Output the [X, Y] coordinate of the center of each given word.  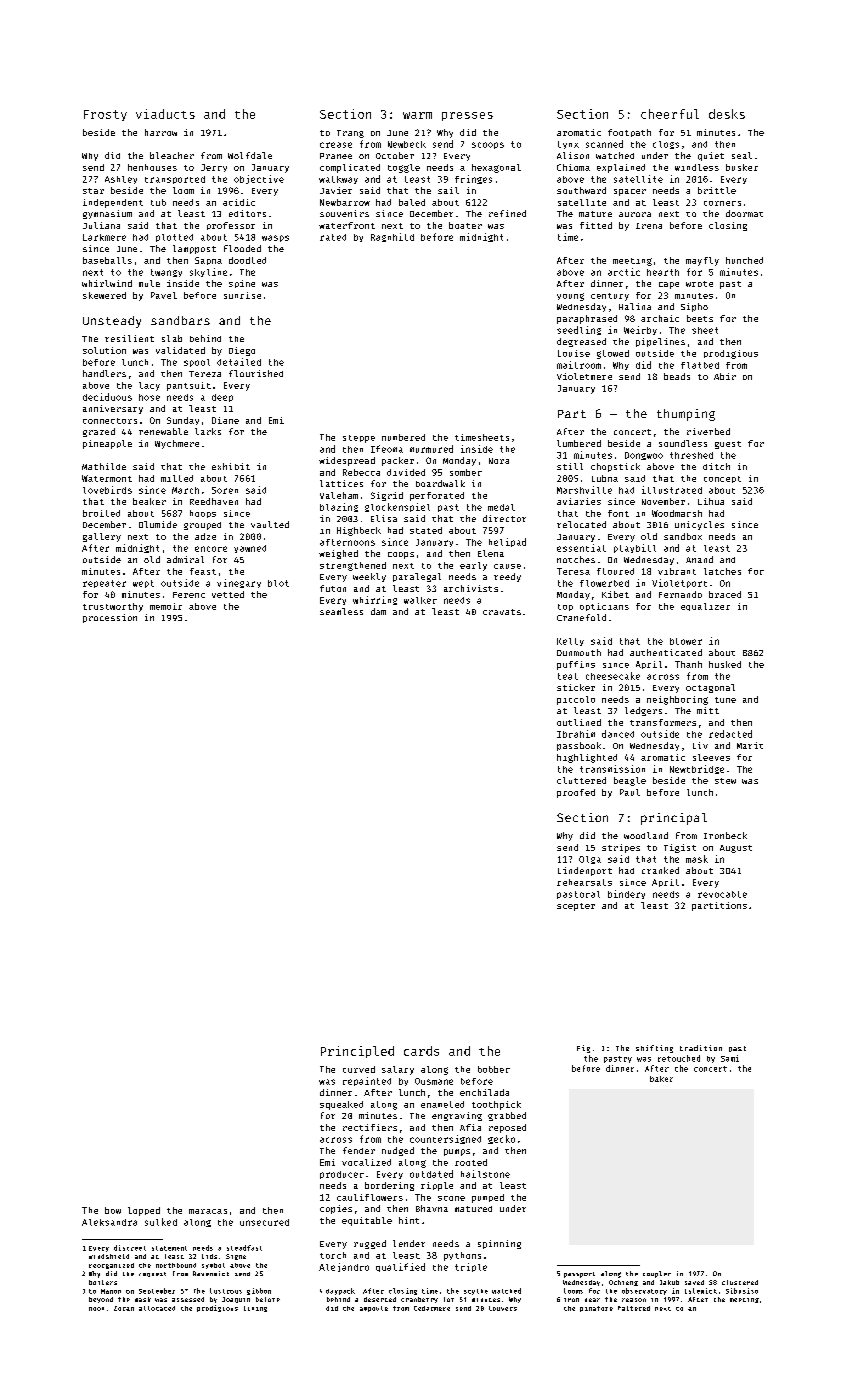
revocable [722, 894]
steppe [359, 439]
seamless [341, 611]
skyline [208, 272]
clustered [740, 1282]
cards [421, 1051]
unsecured [264, 1222]
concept [722, 479]
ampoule [374, 1309]
